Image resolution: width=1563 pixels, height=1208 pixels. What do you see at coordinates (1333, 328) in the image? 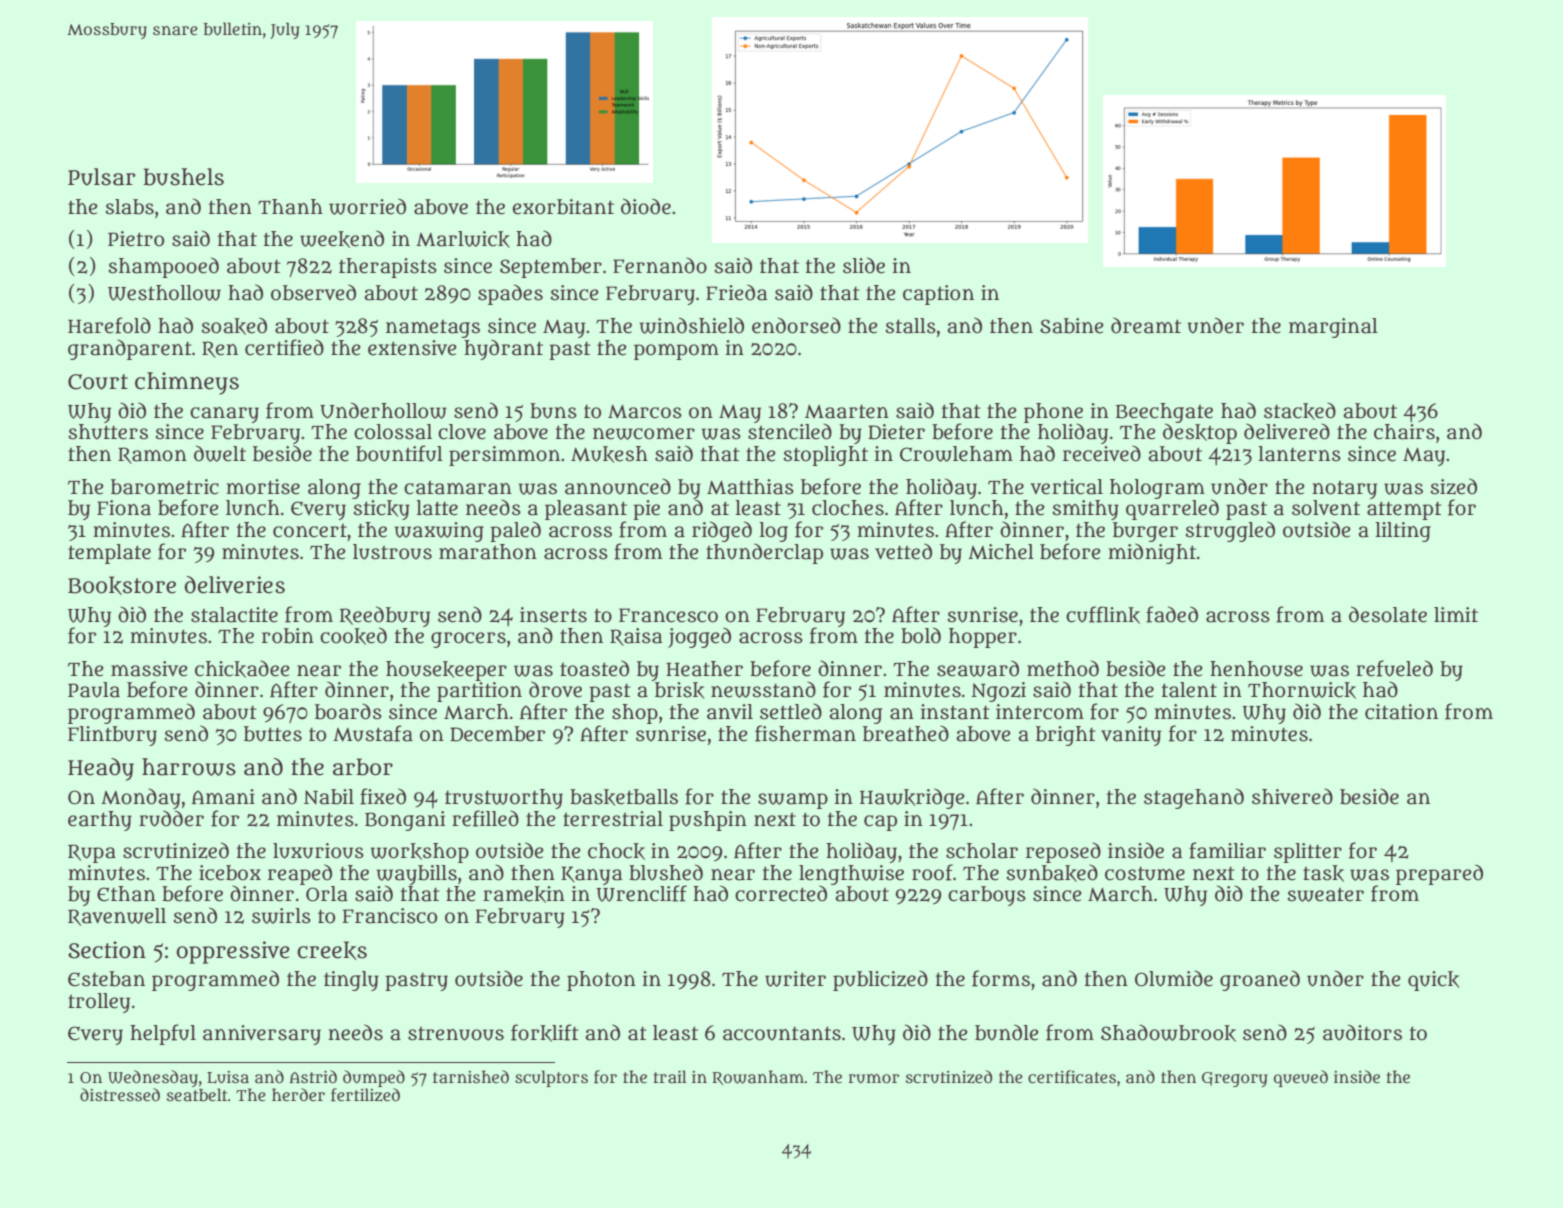
I see `marginal` at bounding box center [1333, 328].
